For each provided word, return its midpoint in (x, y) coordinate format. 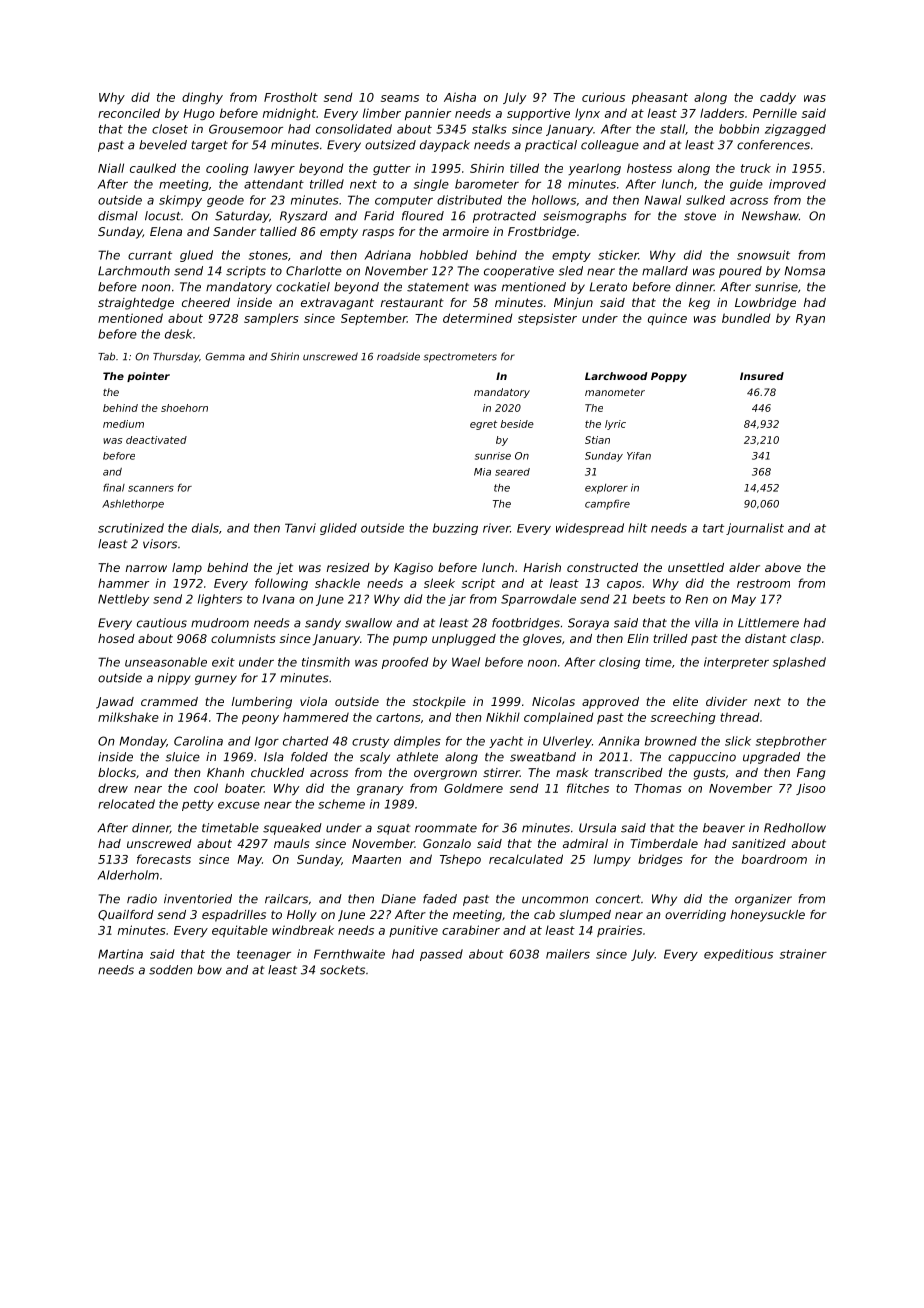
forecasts (164, 859)
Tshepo (460, 860)
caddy (778, 98)
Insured (762, 376)
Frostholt (291, 97)
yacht (506, 742)
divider (726, 701)
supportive (538, 114)
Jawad (115, 703)
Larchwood (616, 376)
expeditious (738, 955)
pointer (148, 377)
